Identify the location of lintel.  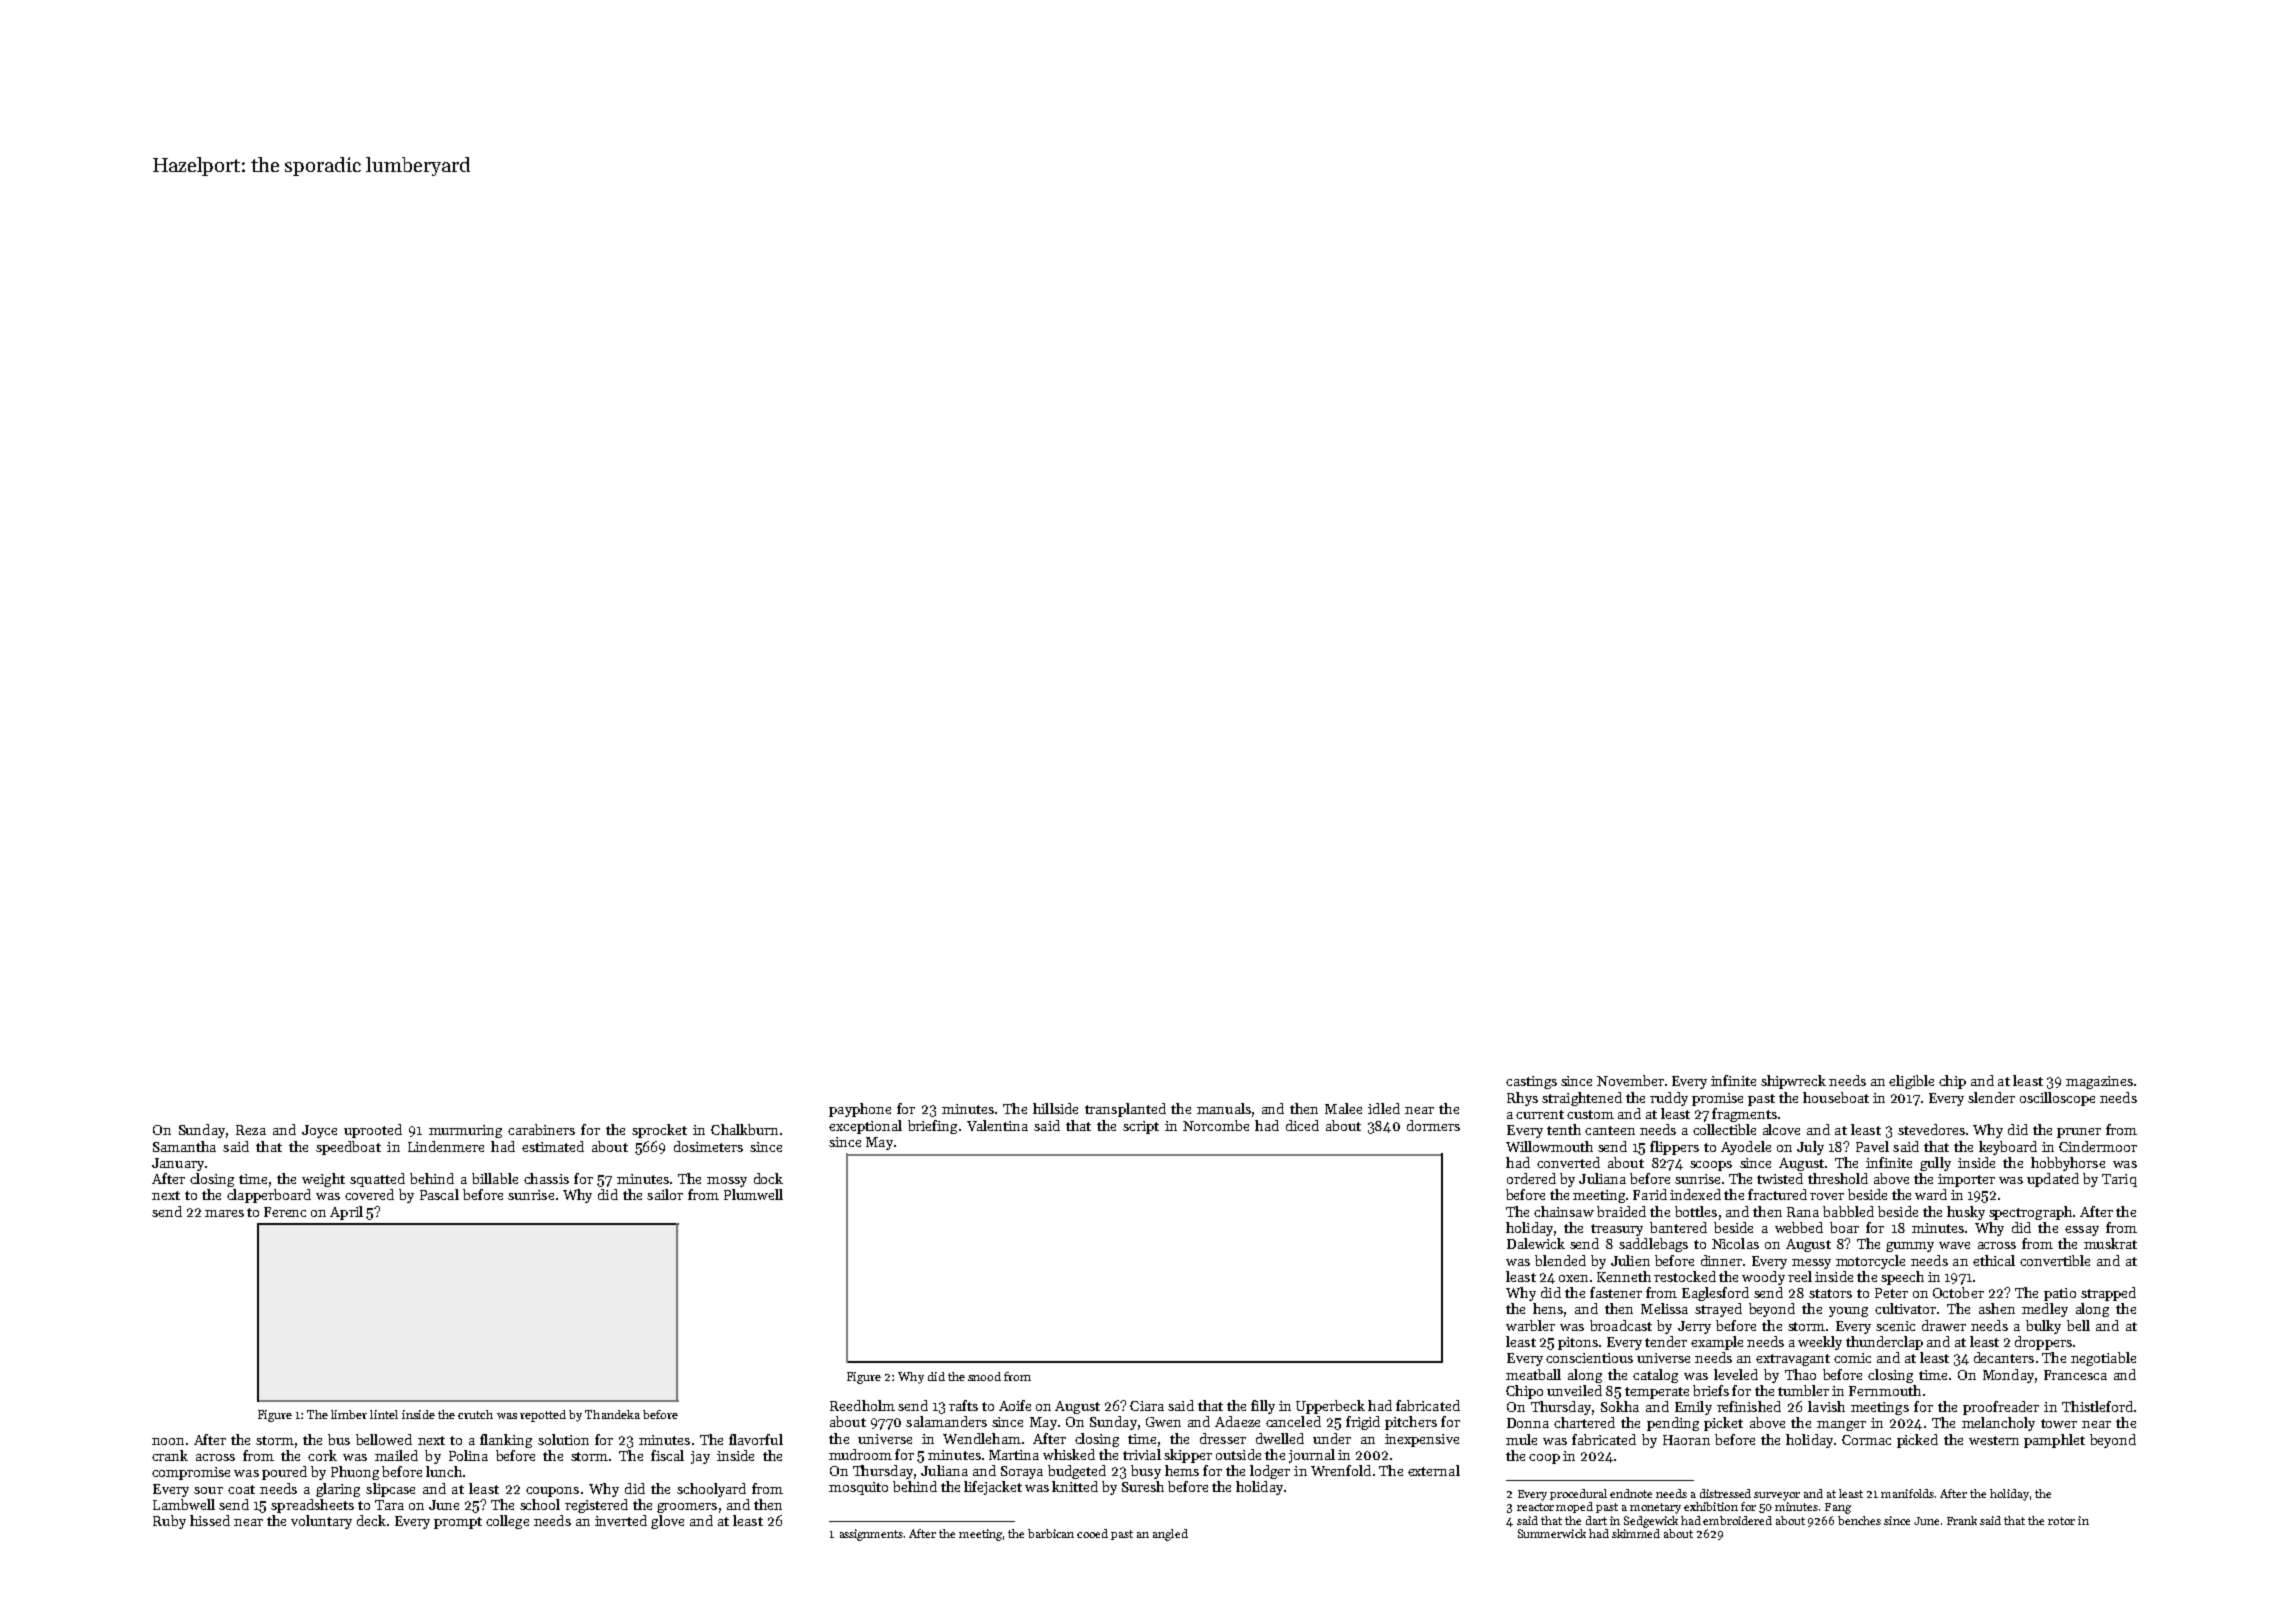
(384, 1414).
